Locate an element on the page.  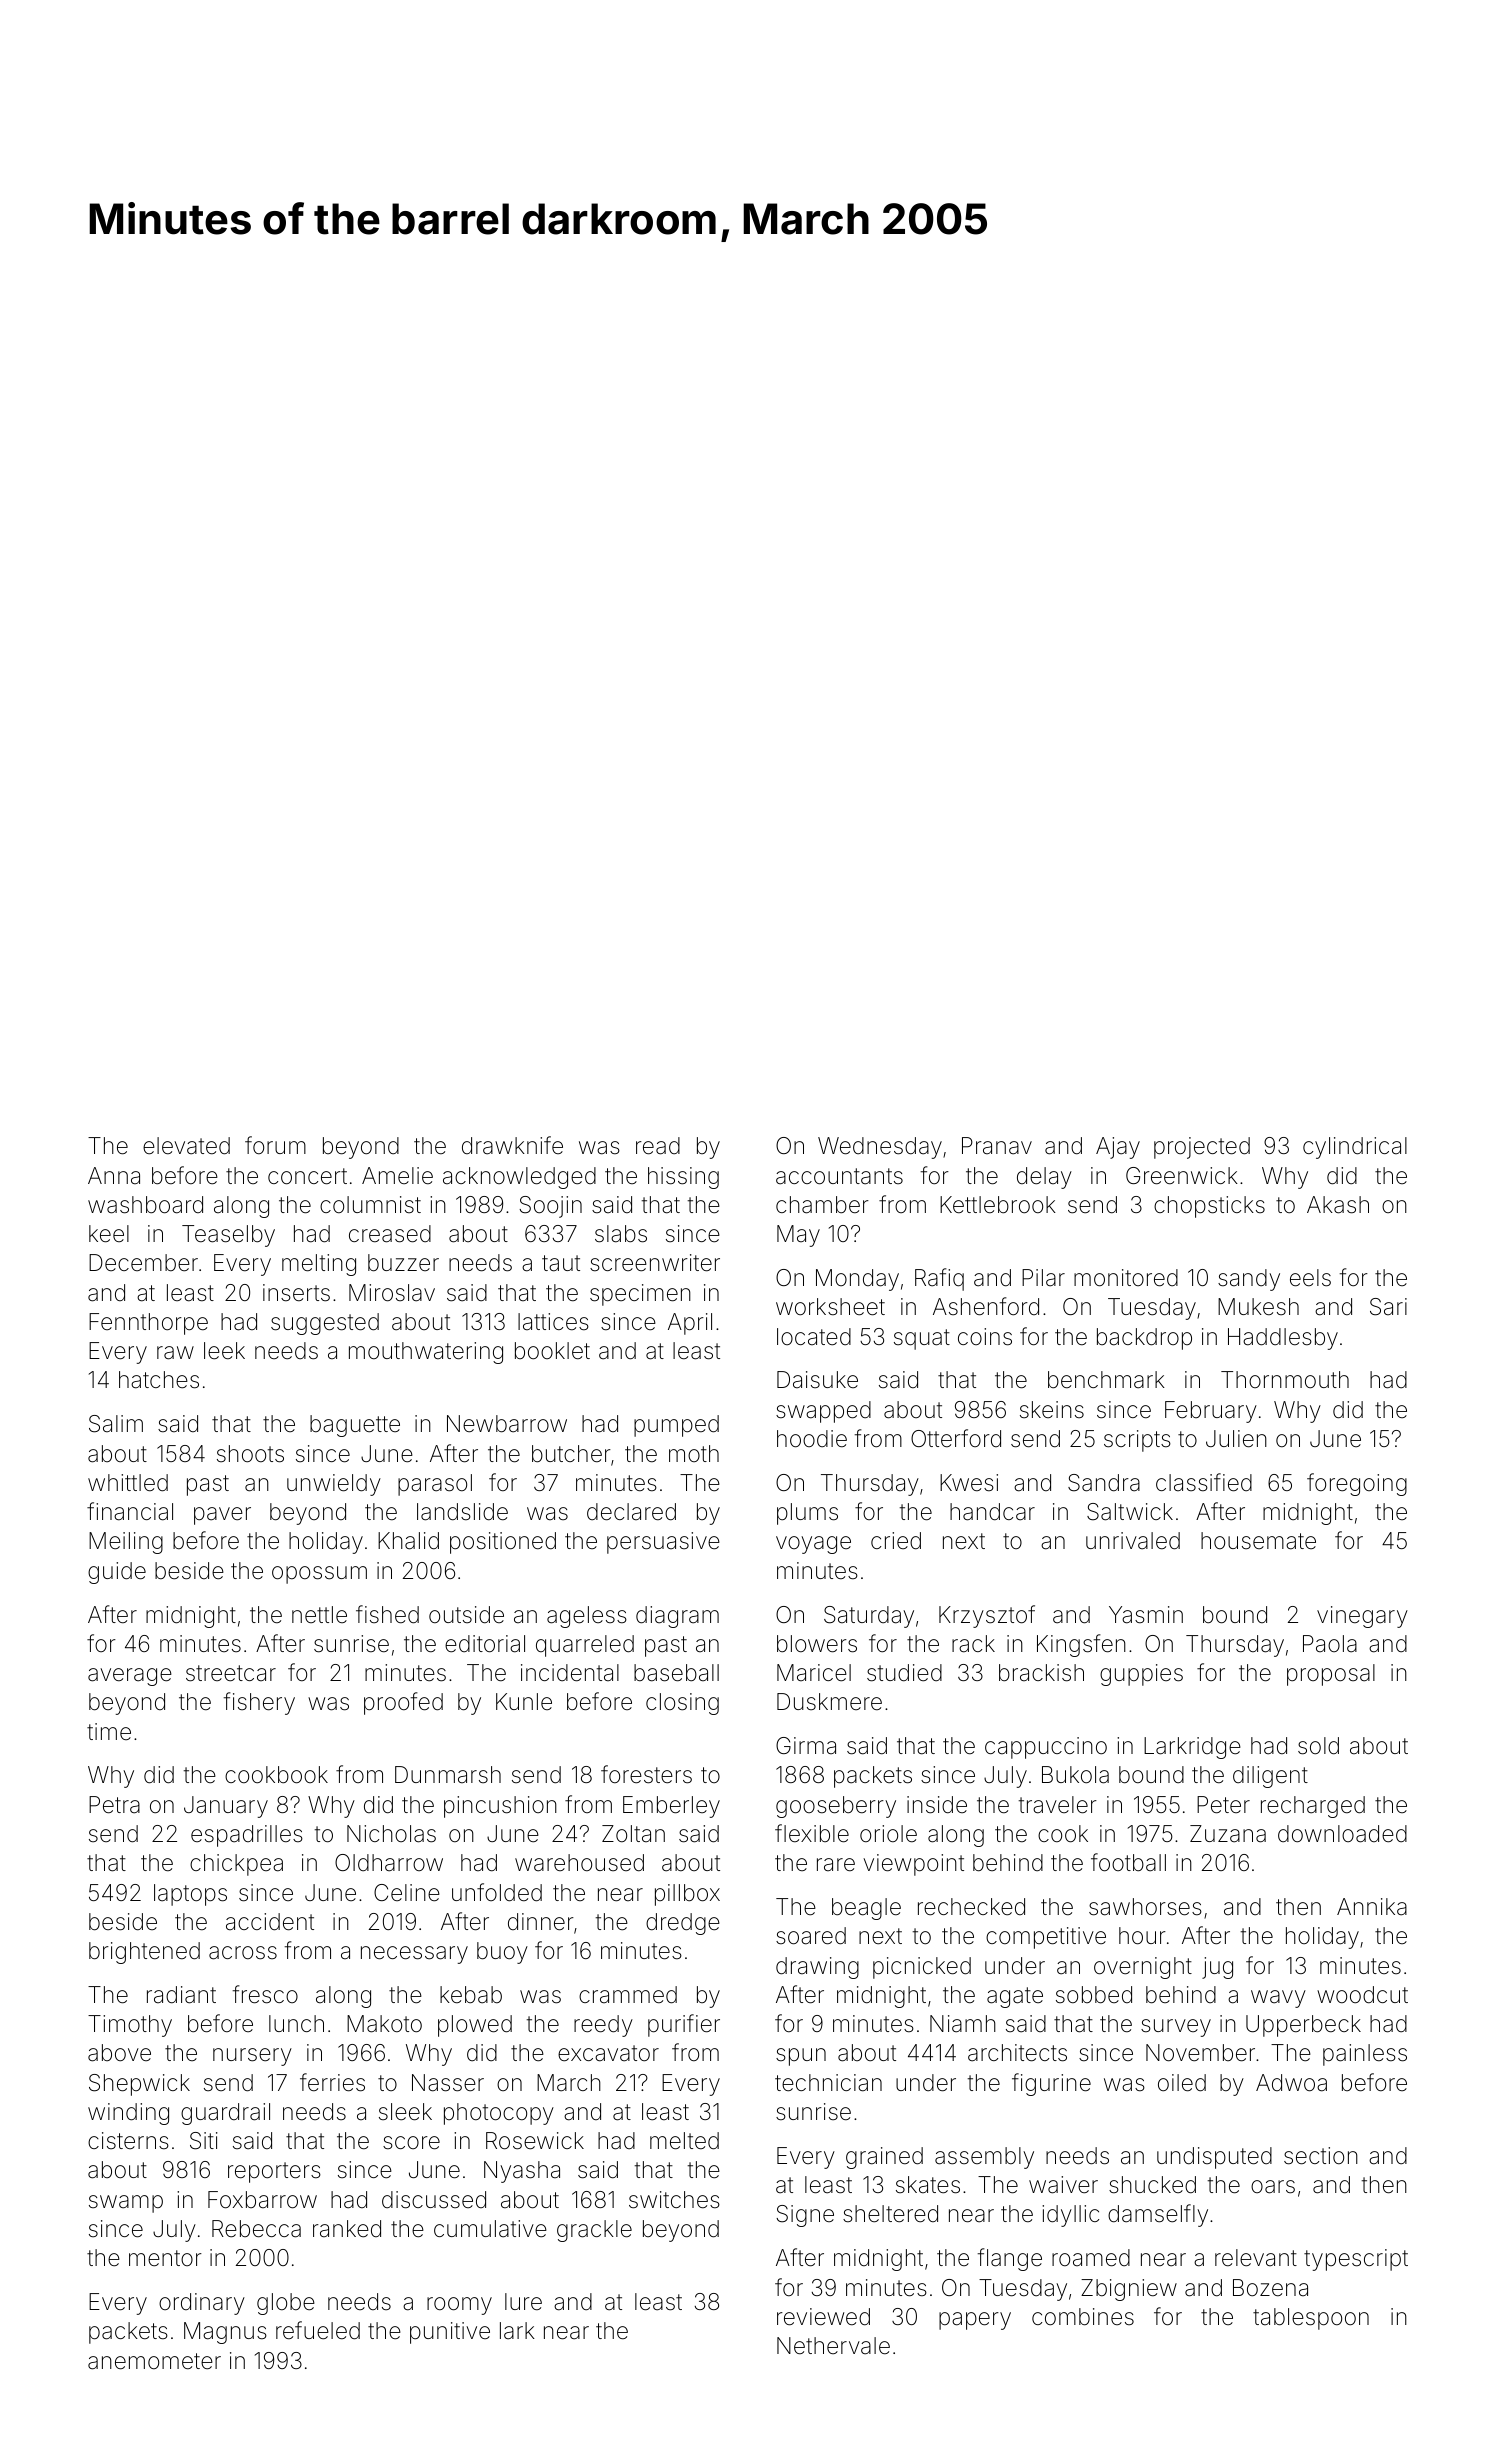
cylindrical is located at coordinates (1355, 1148).
